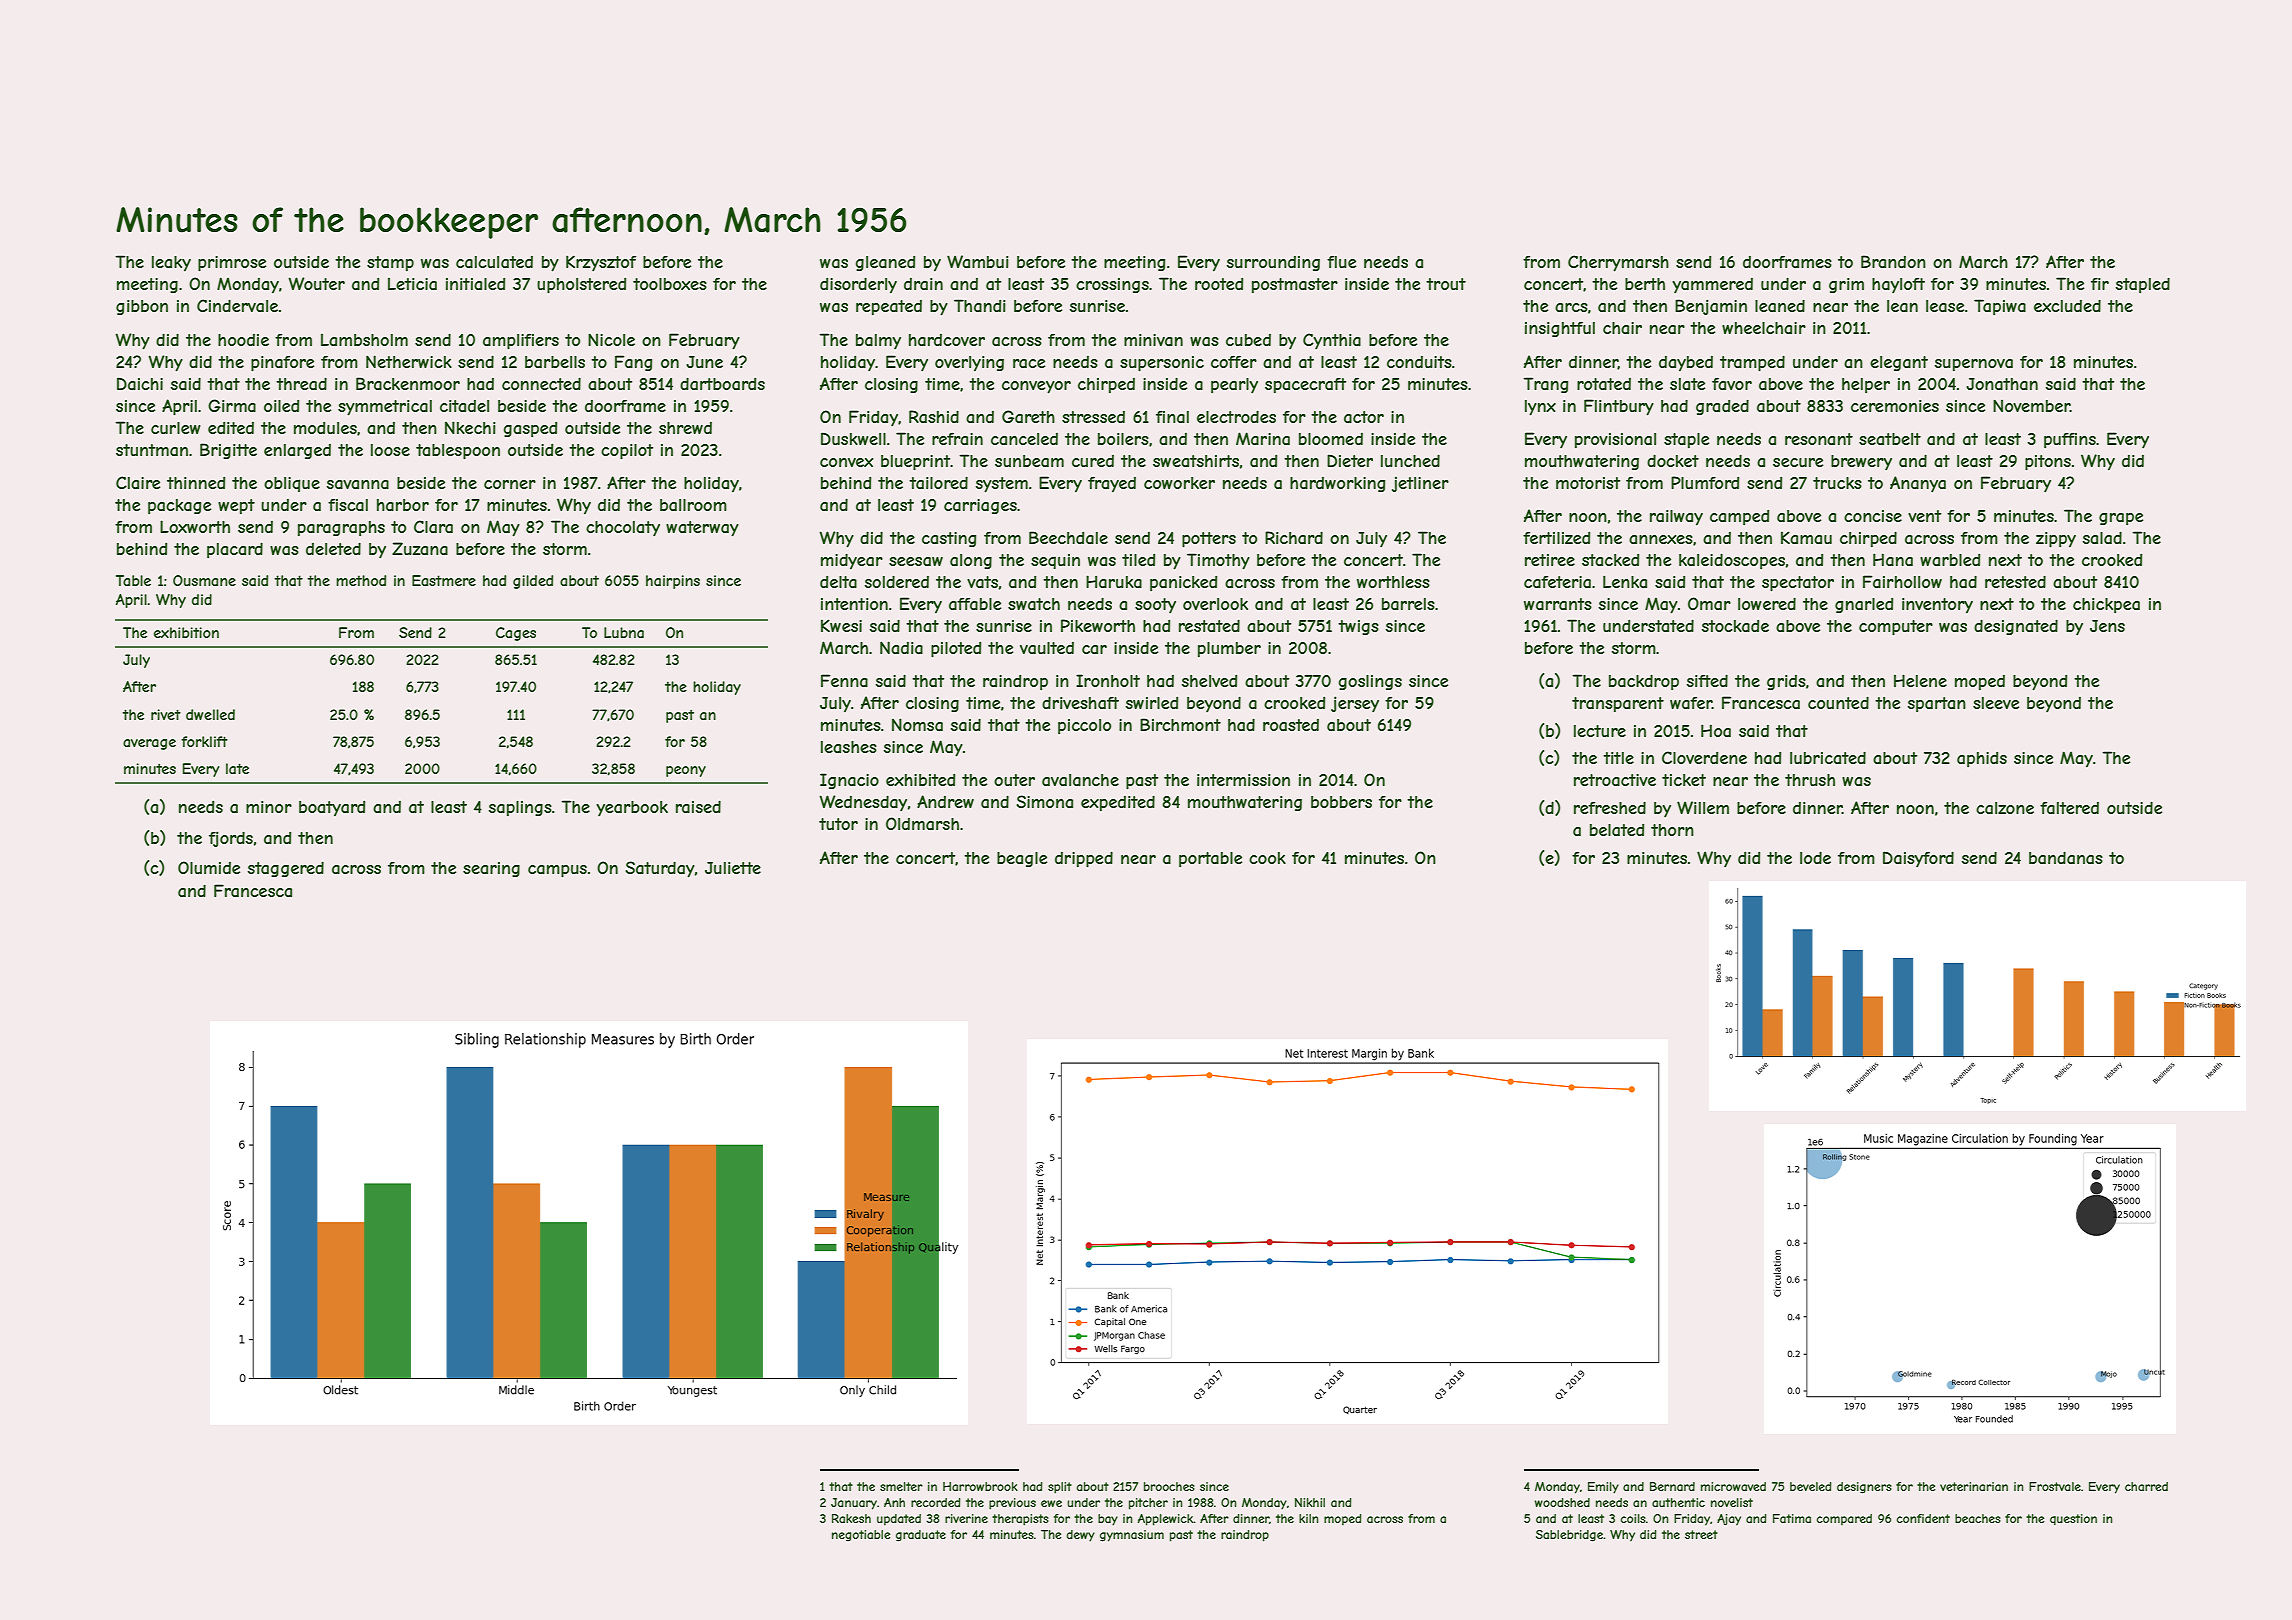 The height and width of the document is (1620, 2292). Describe the element at coordinates (861, 1536) in the document. I see `negotiable` at that location.
